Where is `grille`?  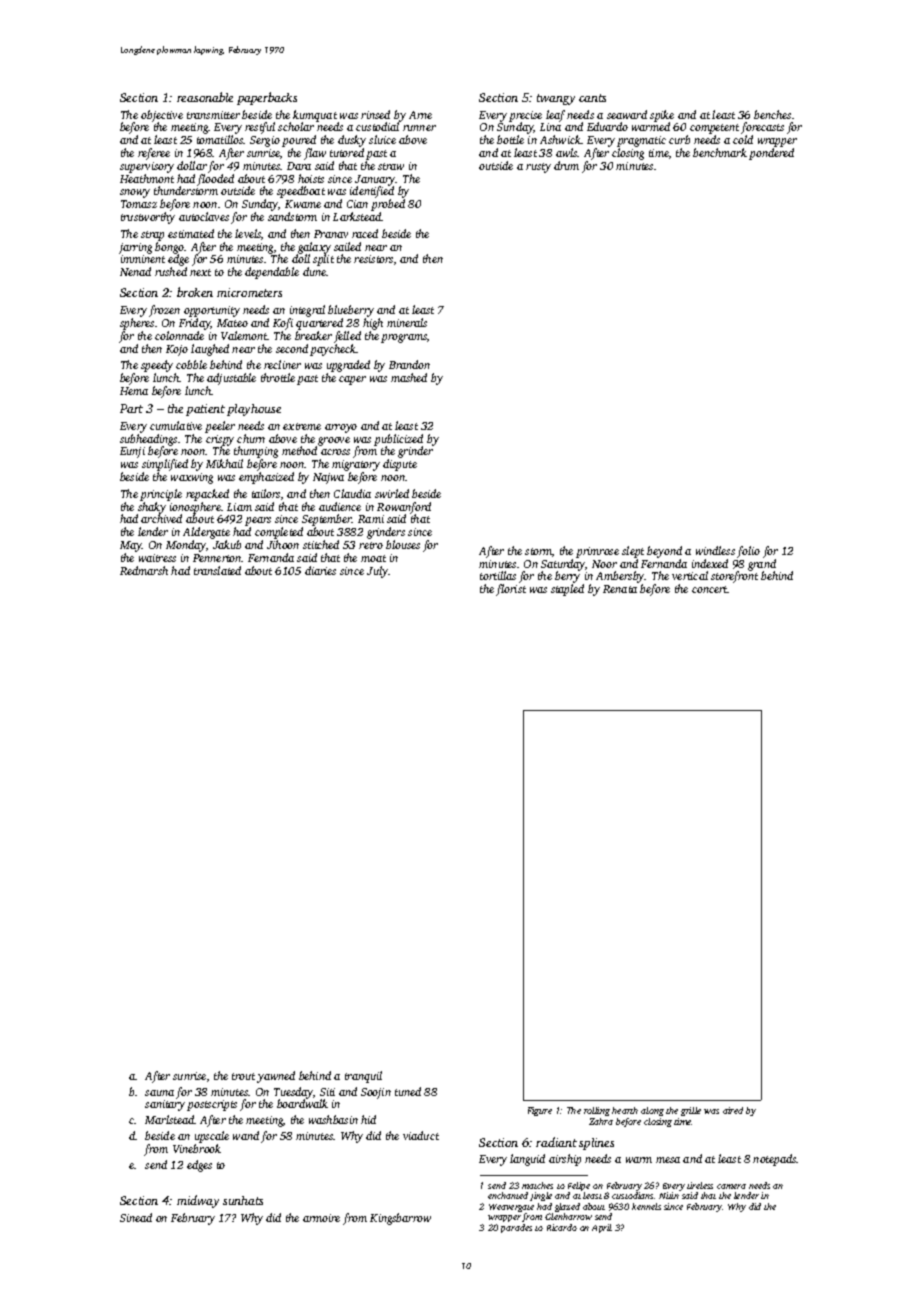
grille is located at coordinates (691, 1111).
